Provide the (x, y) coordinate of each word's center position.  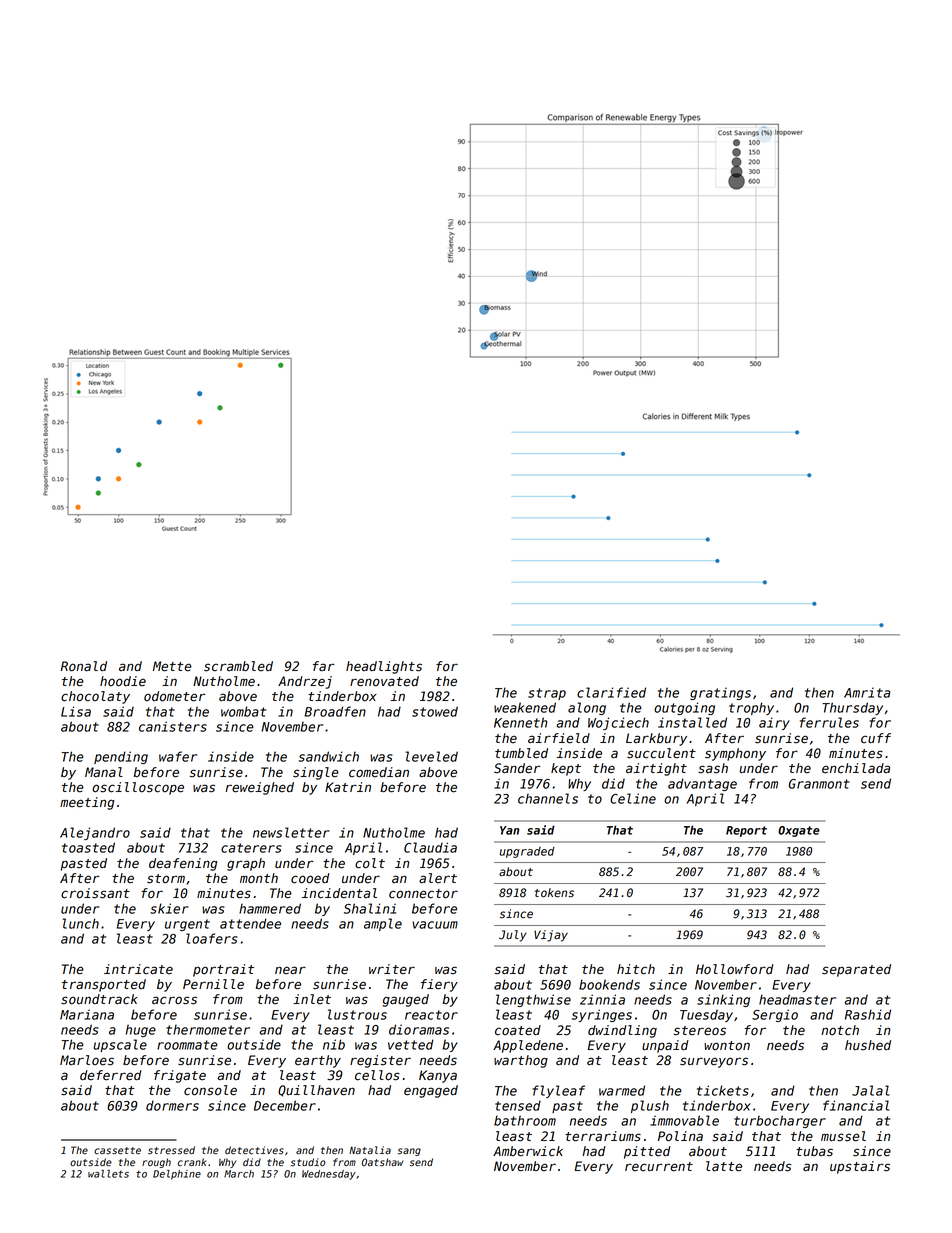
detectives (254, 1150)
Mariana (87, 1014)
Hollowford (735, 969)
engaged (431, 1091)
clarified (611, 692)
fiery (439, 985)
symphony (735, 754)
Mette (172, 666)
